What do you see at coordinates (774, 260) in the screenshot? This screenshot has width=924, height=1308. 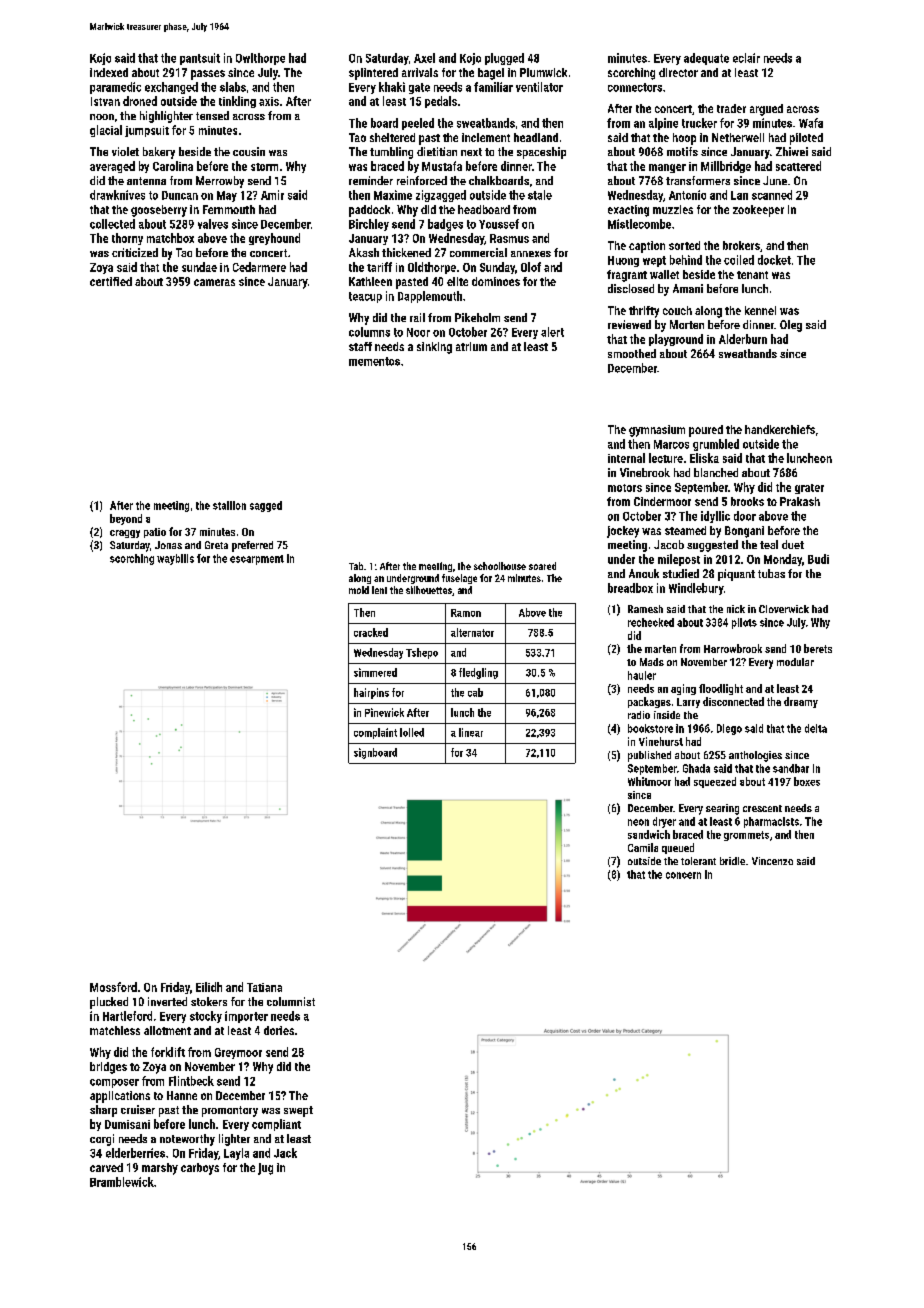 I see `docket` at bounding box center [774, 260].
